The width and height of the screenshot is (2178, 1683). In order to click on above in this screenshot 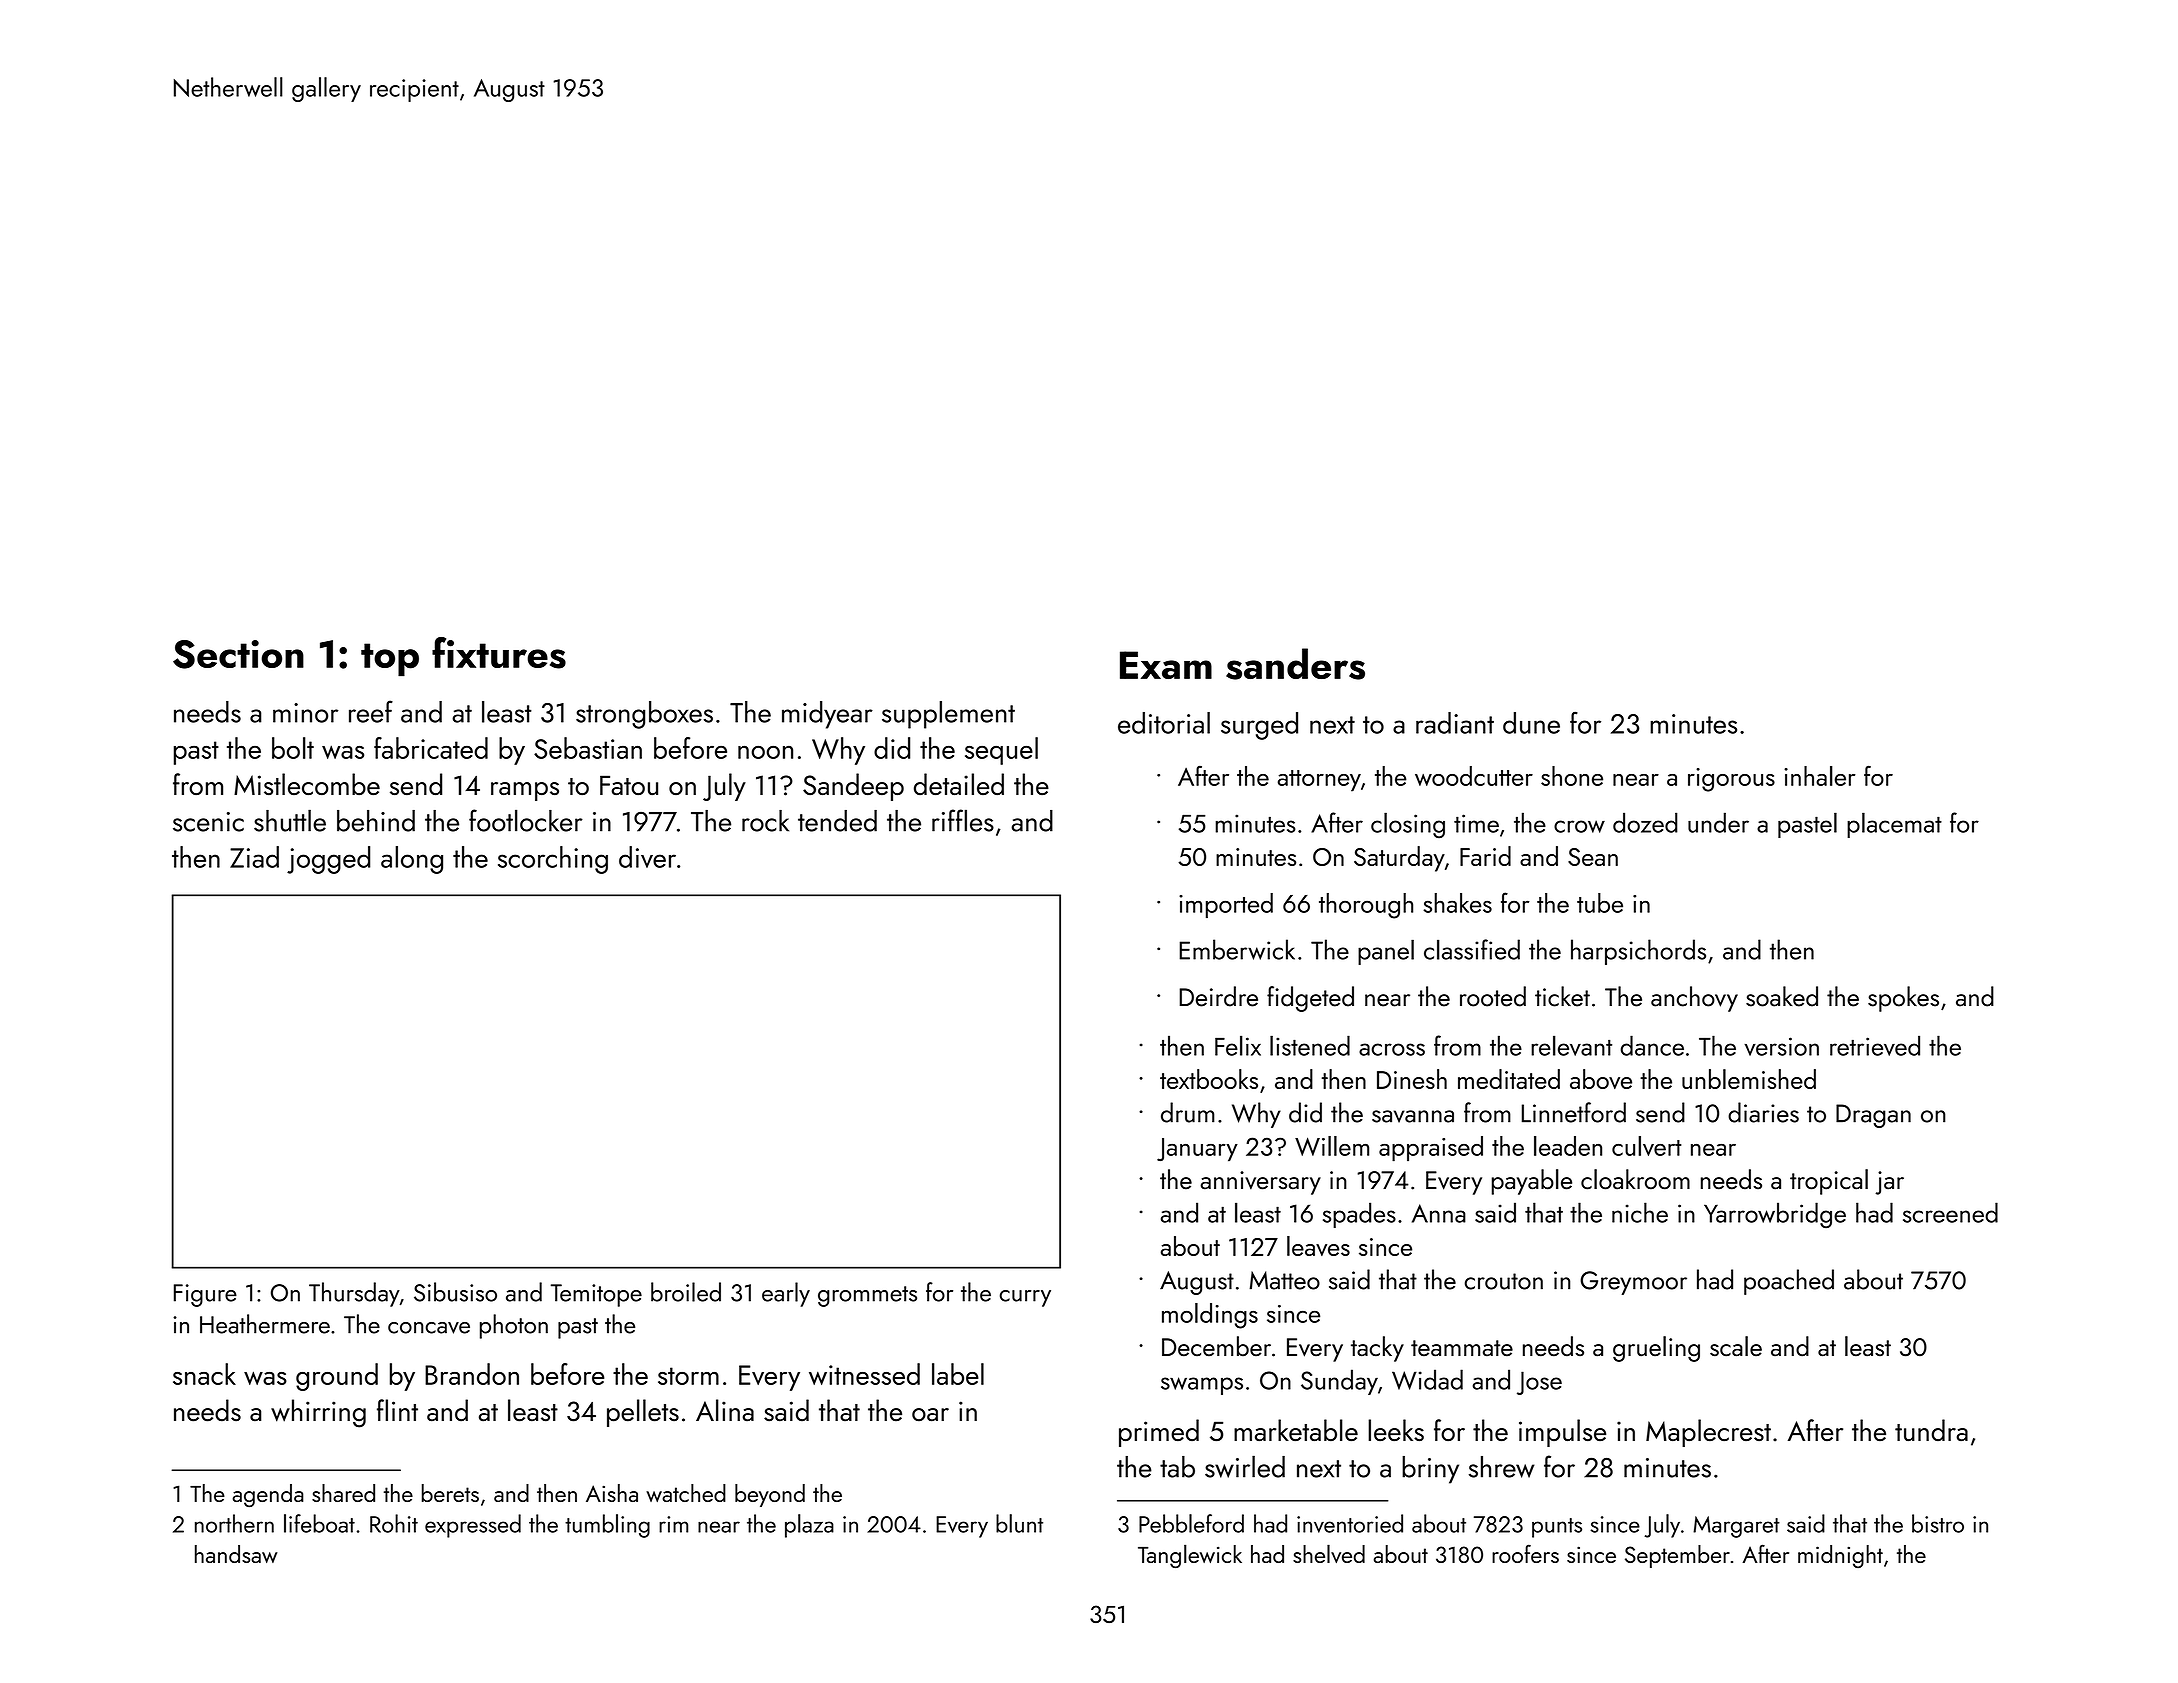, I will do `click(1601, 1079)`.
